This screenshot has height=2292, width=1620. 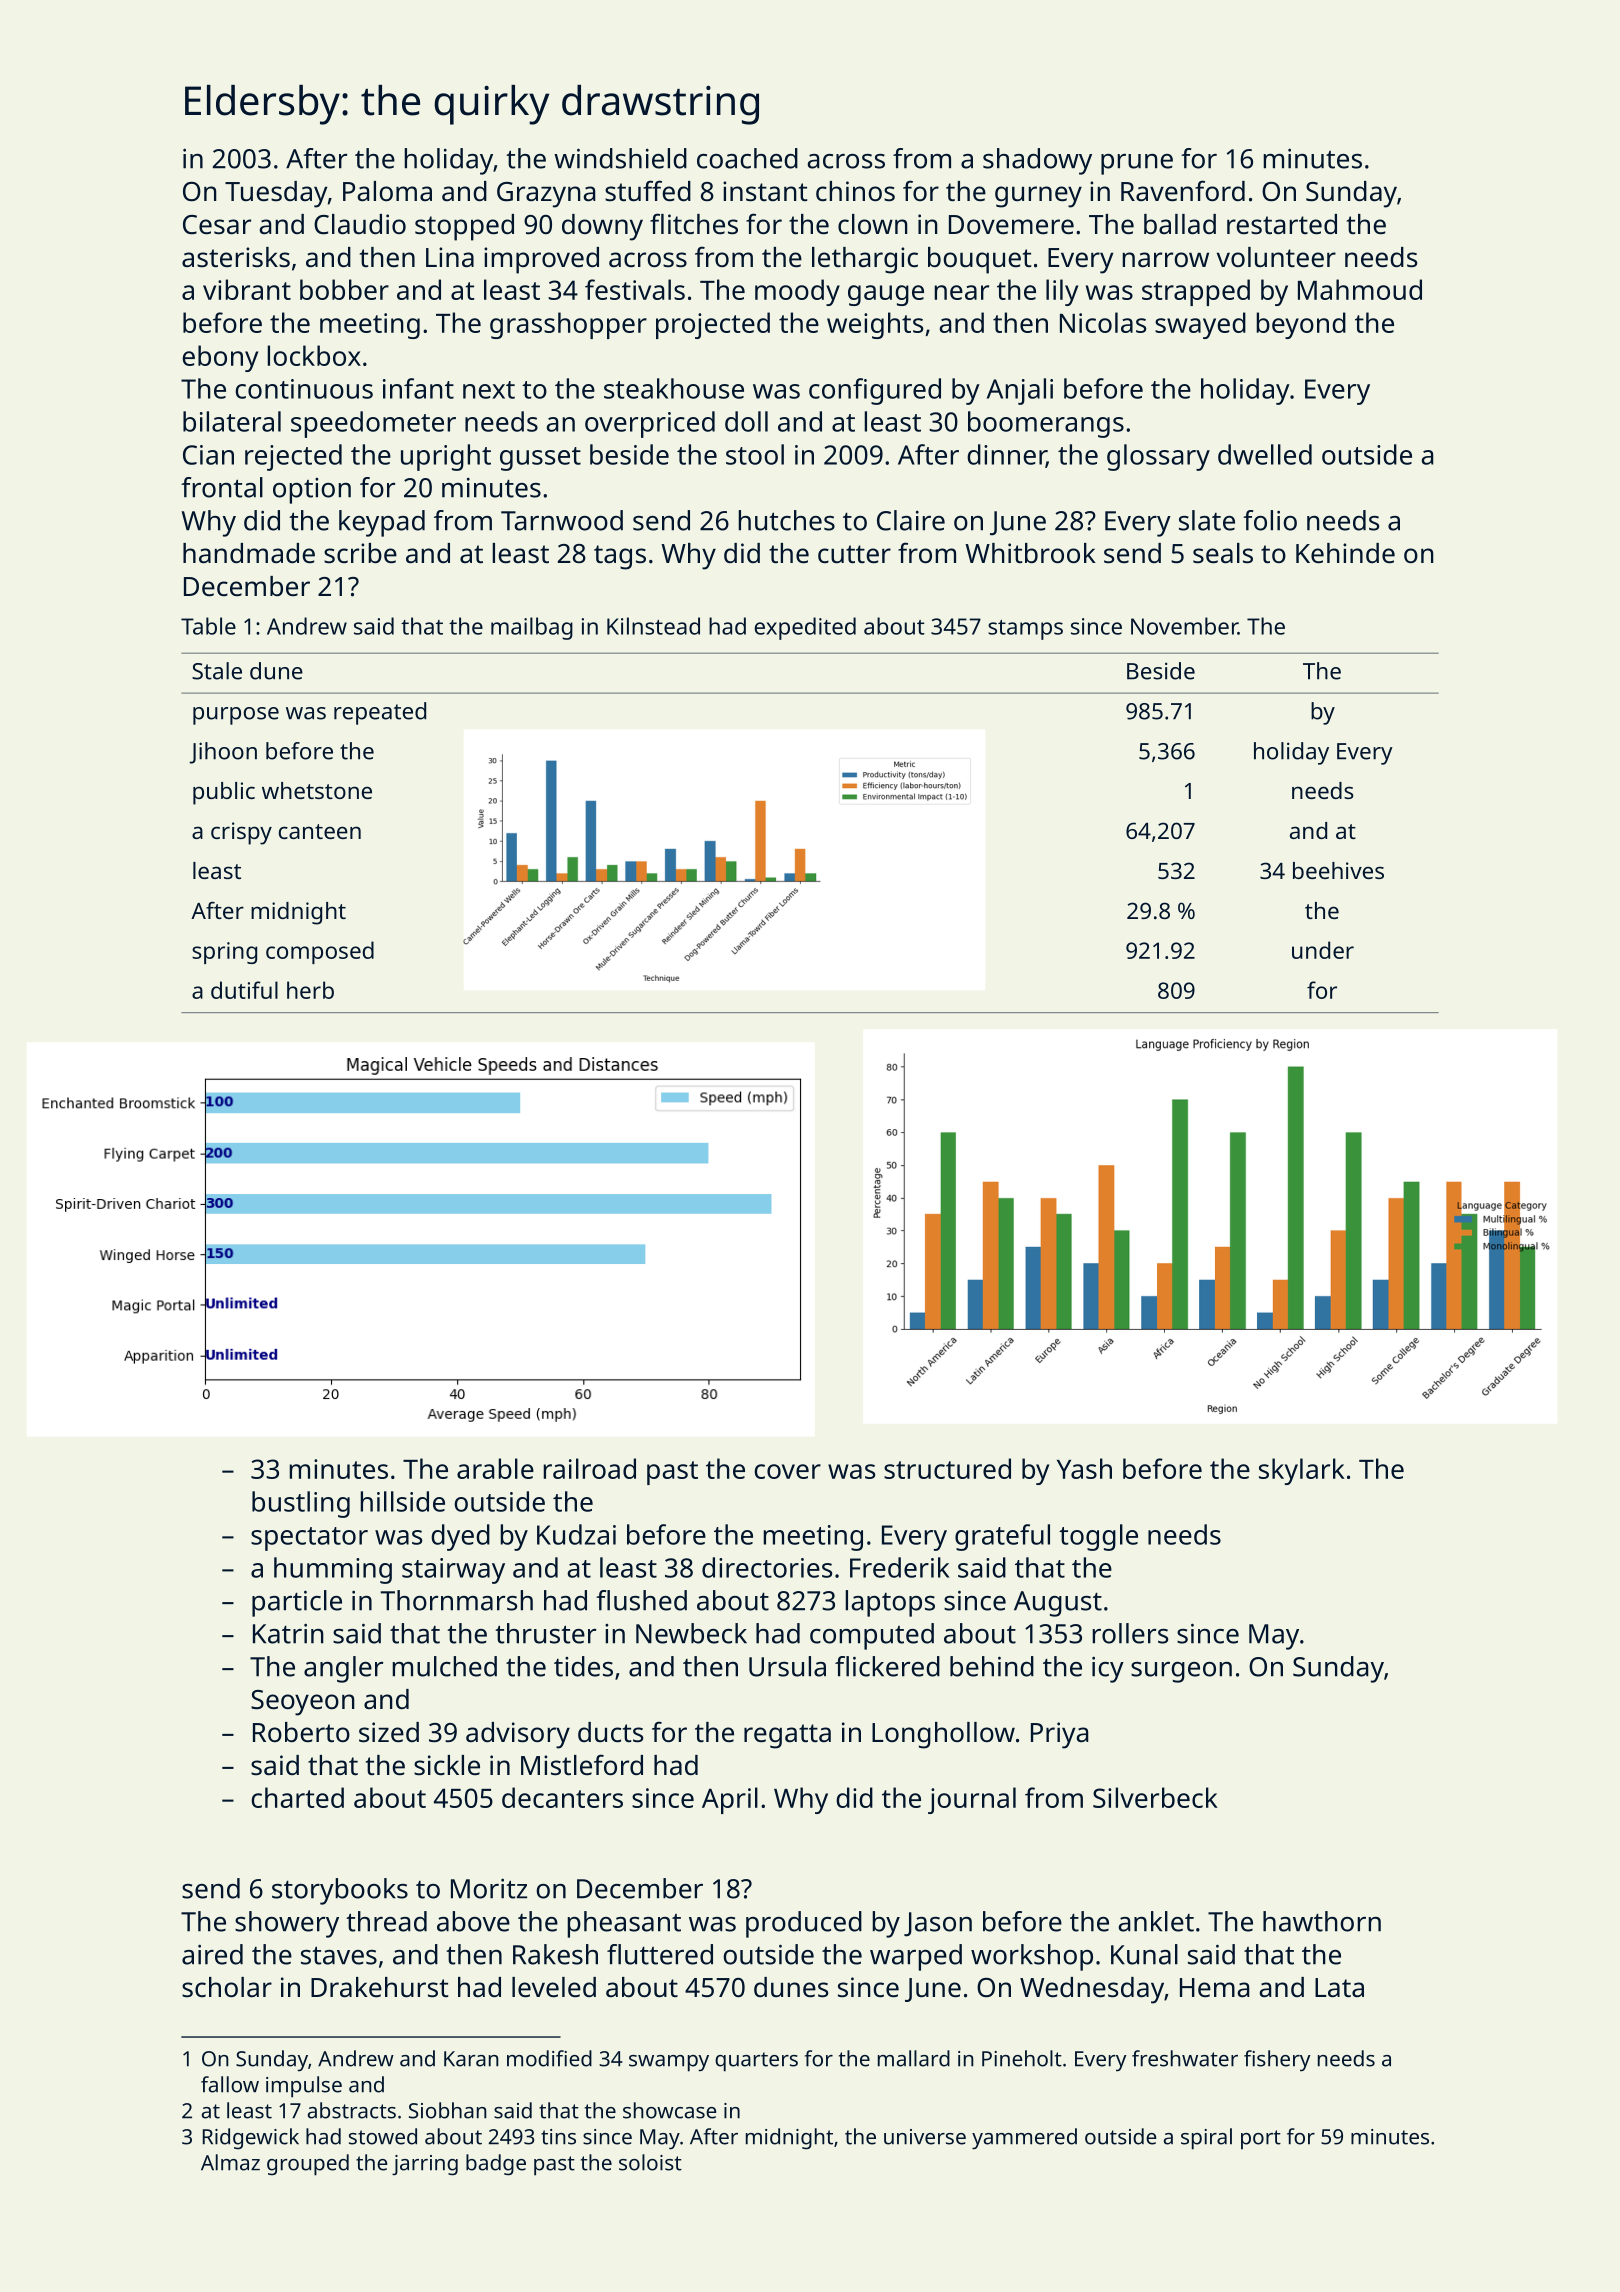 What do you see at coordinates (303, 1703) in the screenshot?
I see `Seoyeon` at bounding box center [303, 1703].
